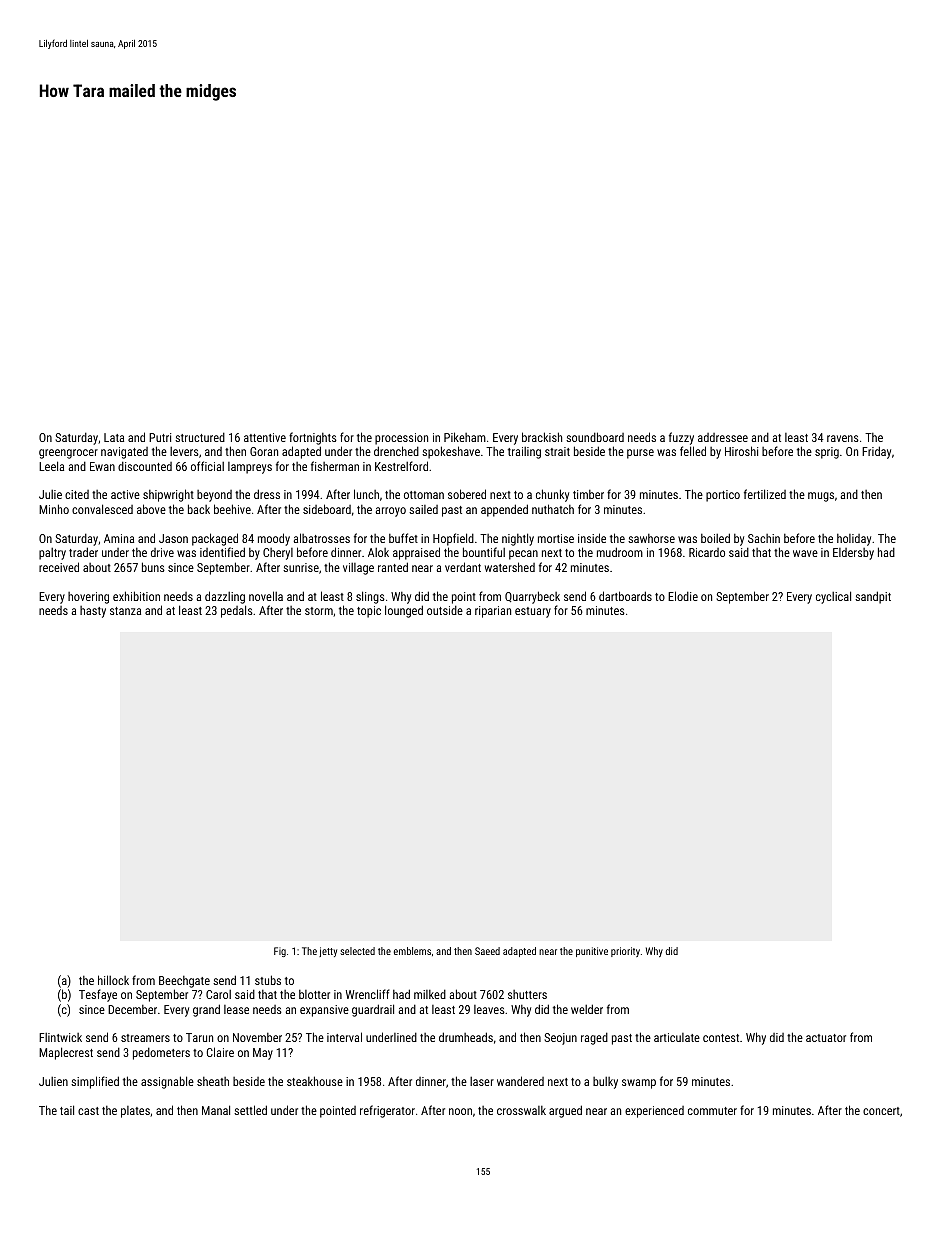 This screenshot has height=1233, width=952. Describe the element at coordinates (319, 611) in the screenshot. I see `storm` at that location.
